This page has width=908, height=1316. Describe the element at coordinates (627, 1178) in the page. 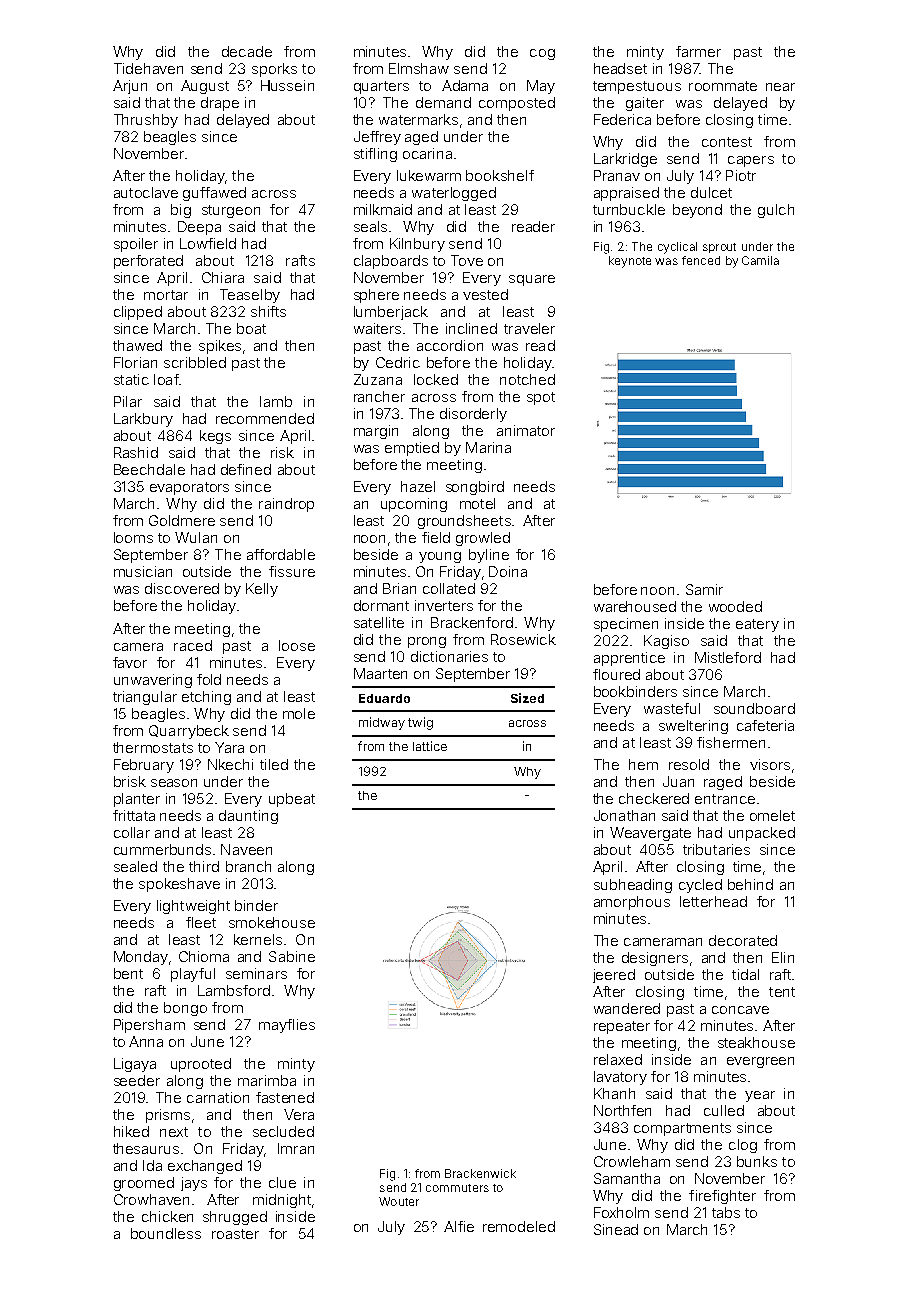

I see `Samantha` at that location.
